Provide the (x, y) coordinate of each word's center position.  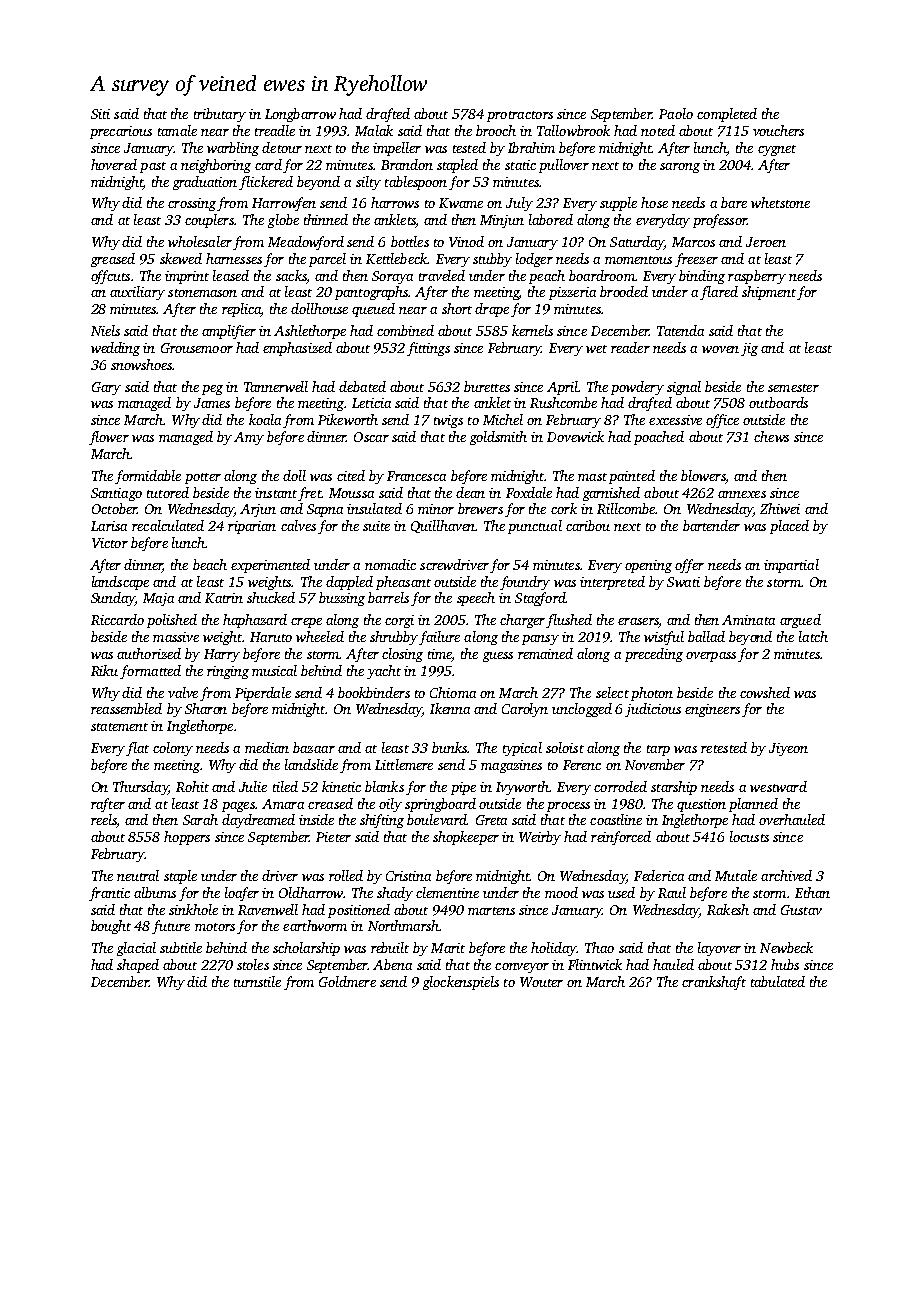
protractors (520, 116)
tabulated (778, 981)
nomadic (390, 564)
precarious (121, 132)
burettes (487, 386)
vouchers (778, 130)
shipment (769, 293)
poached (659, 438)
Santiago (116, 494)
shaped (138, 966)
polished (172, 621)
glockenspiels (461, 983)
